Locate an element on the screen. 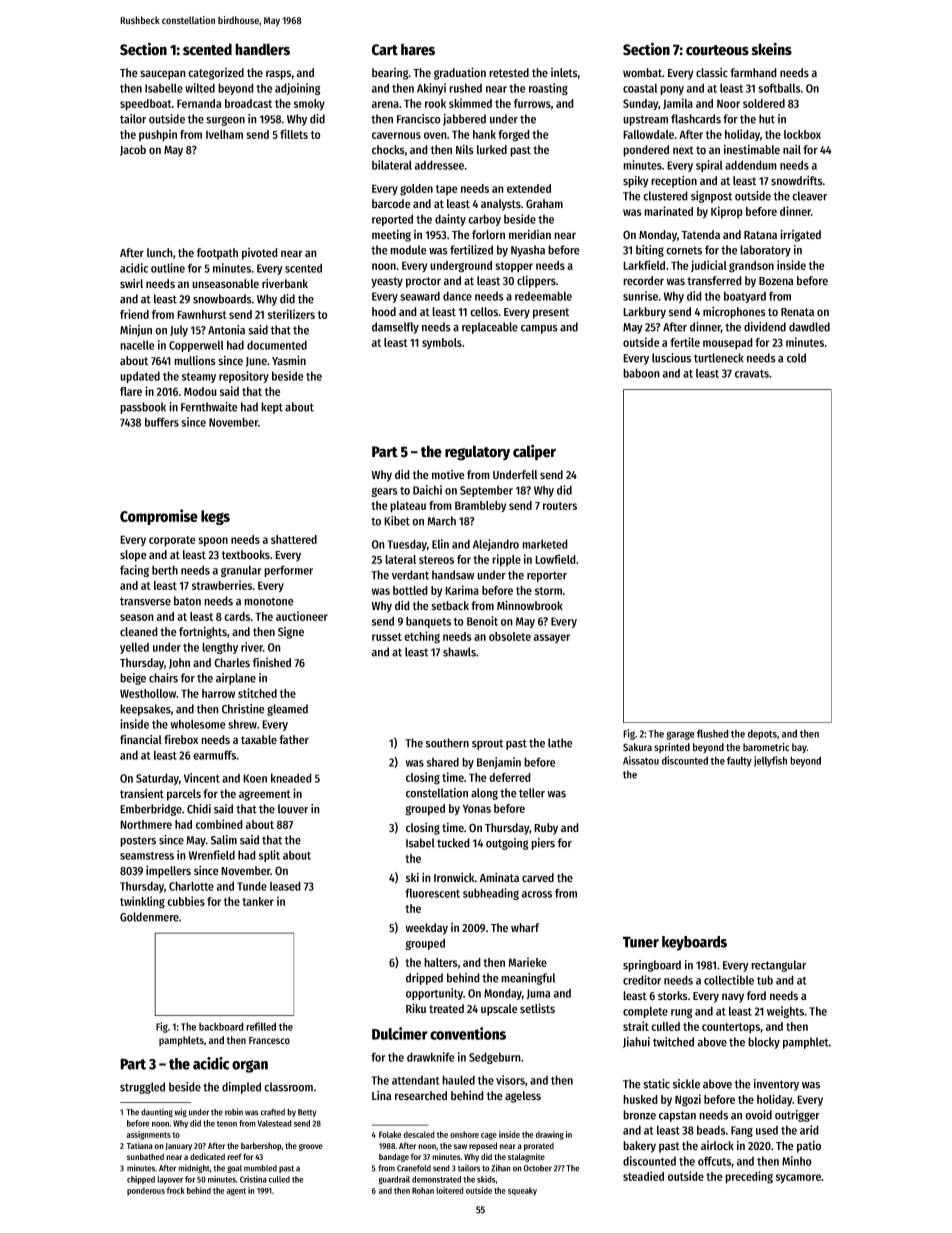 Image resolution: width=952 pixels, height=1233 pixels. campus is located at coordinates (539, 329).
